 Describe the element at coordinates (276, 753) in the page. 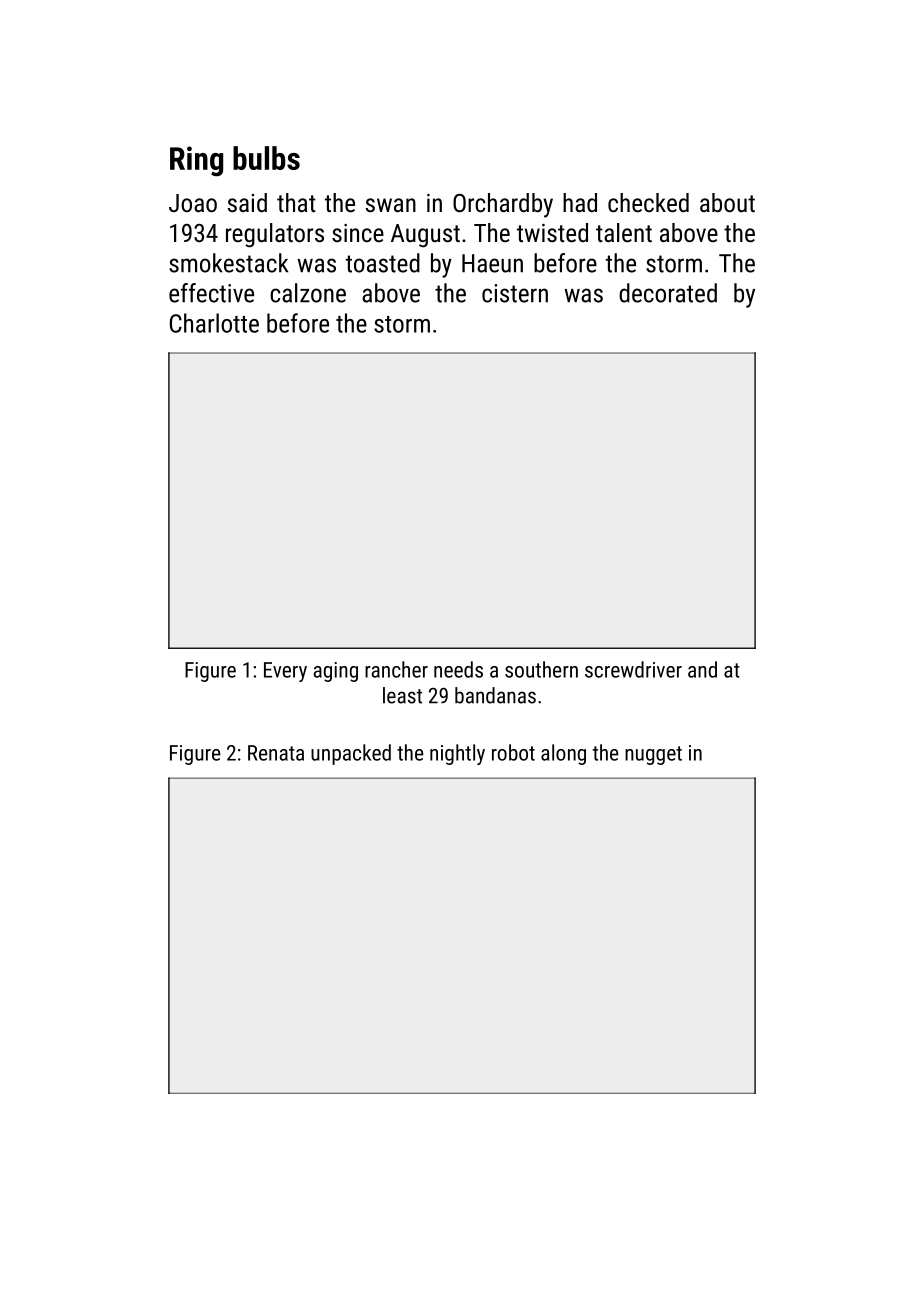

I see `Renata` at that location.
